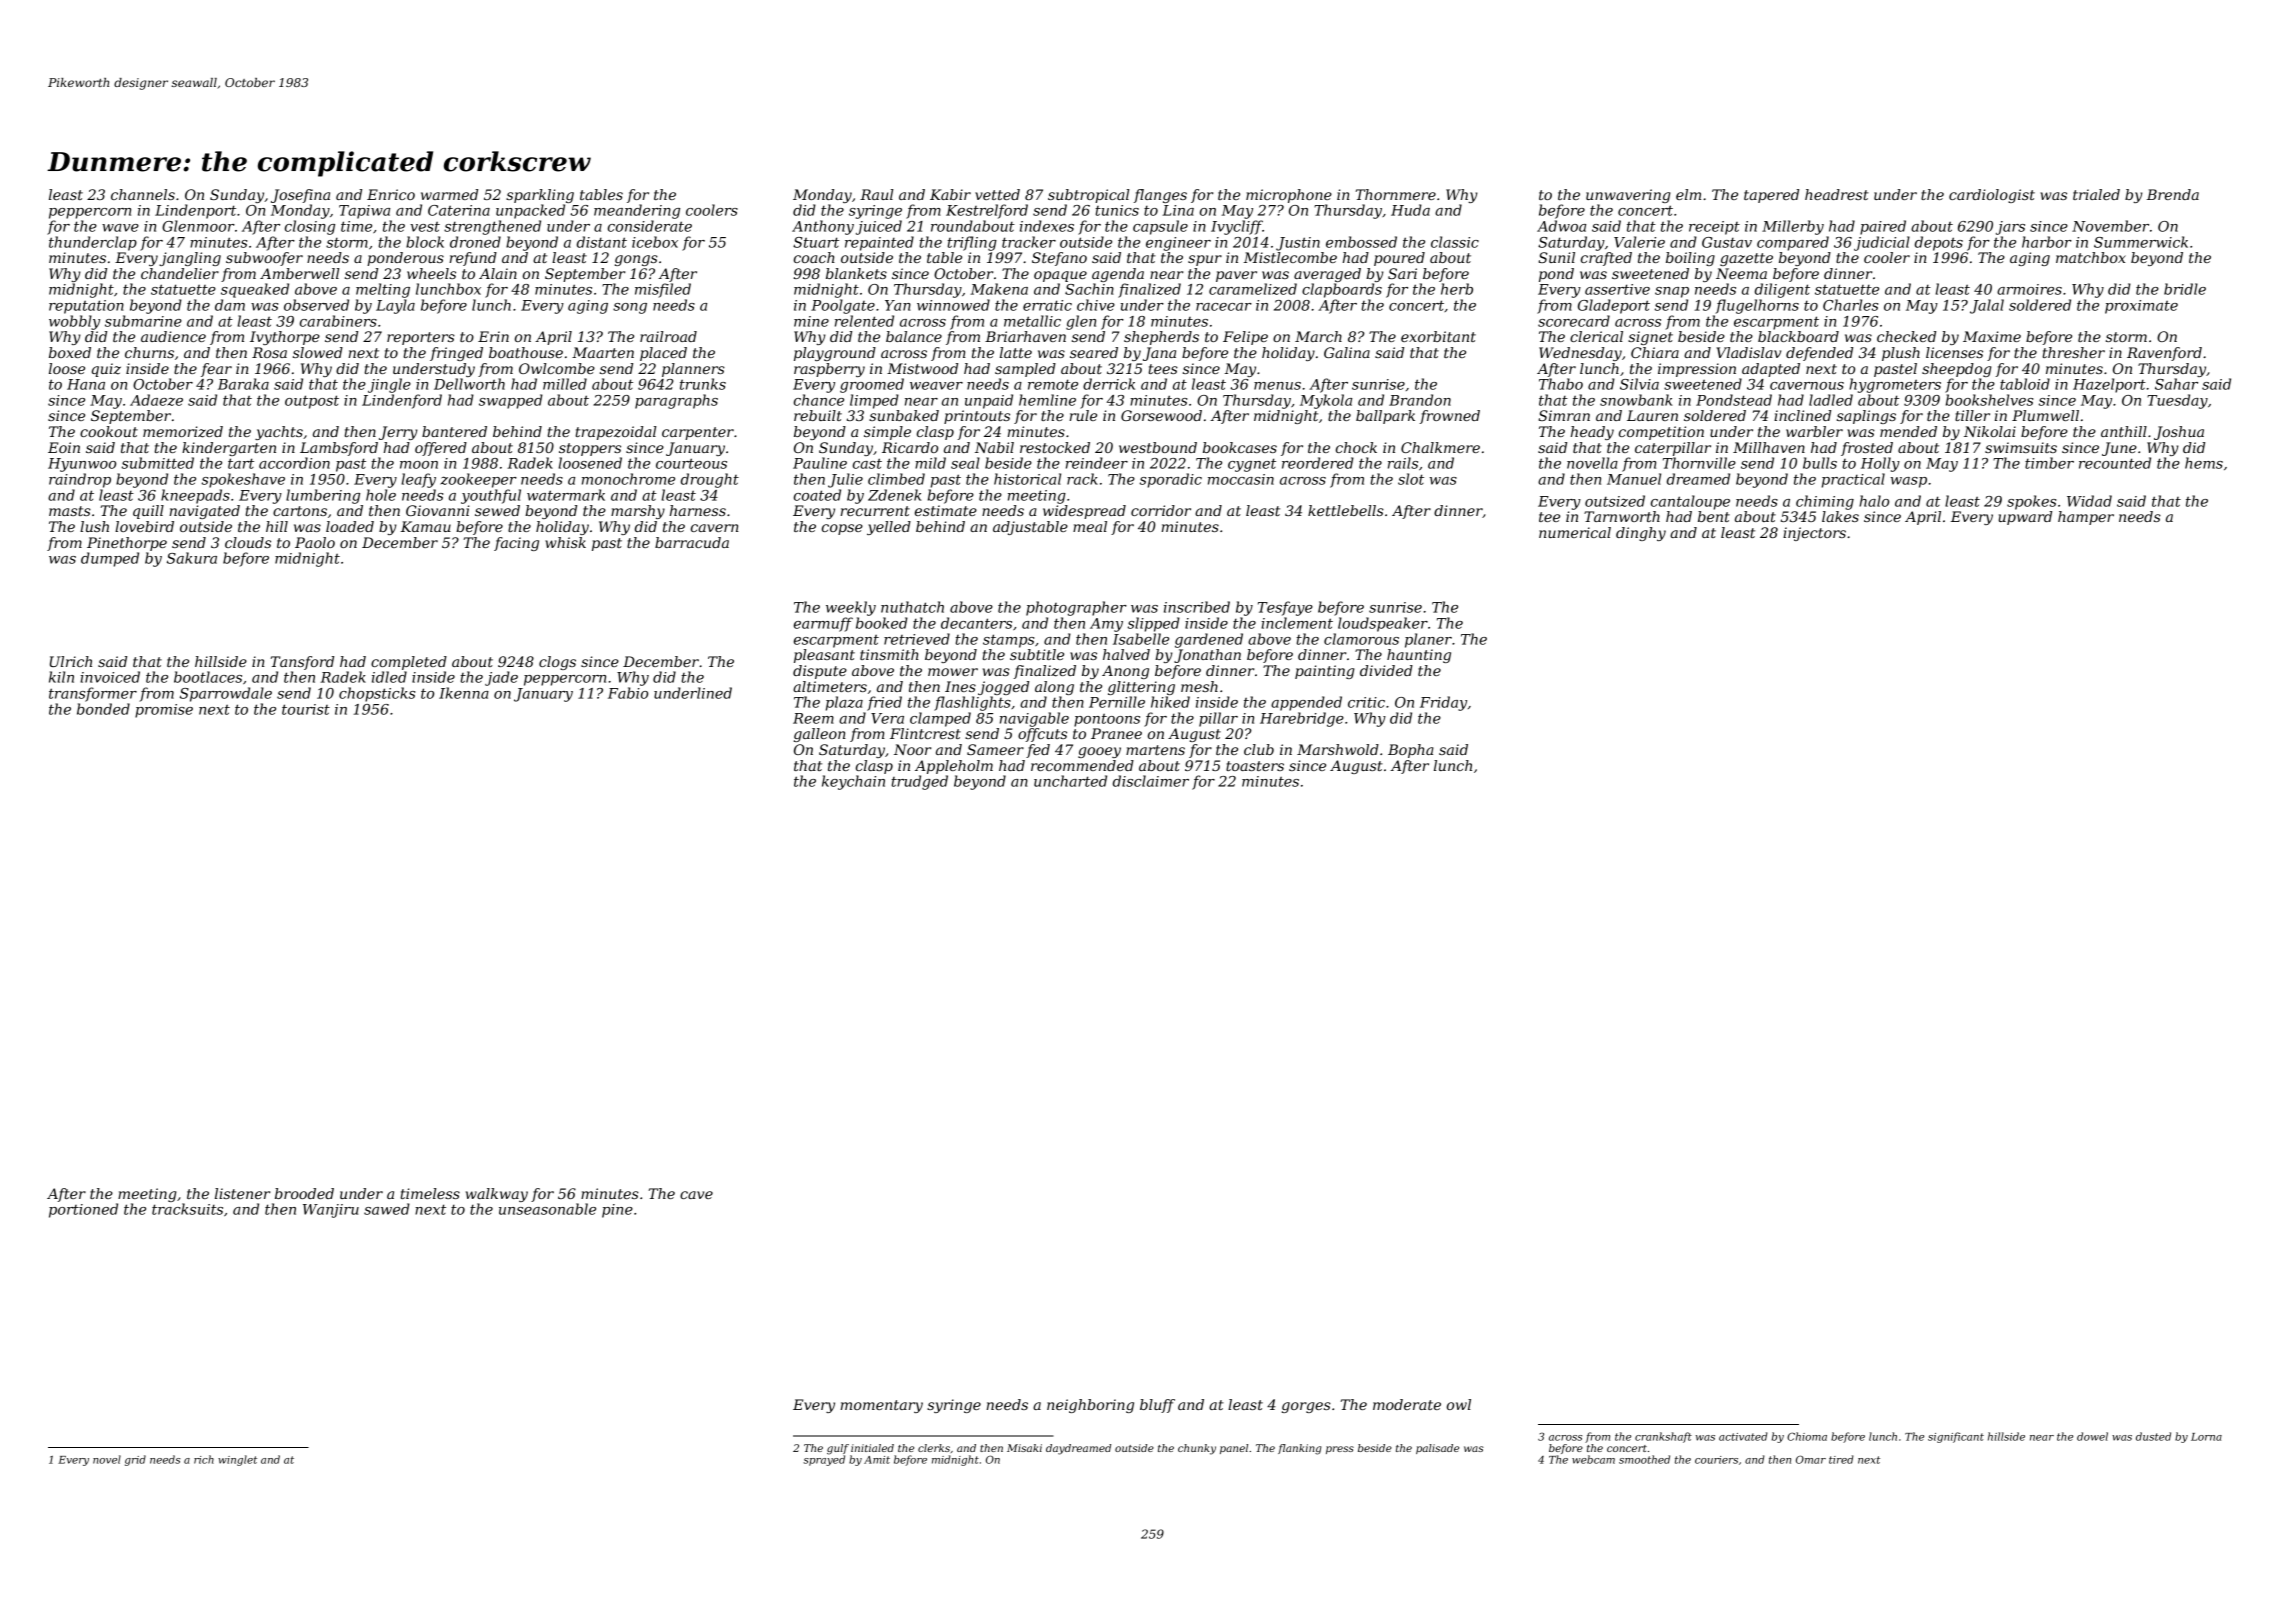 Image resolution: width=2282 pixels, height=1614 pixels. What do you see at coordinates (1070, 781) in the image?
I see `uncharted` at bounding box center [1070, 781].
